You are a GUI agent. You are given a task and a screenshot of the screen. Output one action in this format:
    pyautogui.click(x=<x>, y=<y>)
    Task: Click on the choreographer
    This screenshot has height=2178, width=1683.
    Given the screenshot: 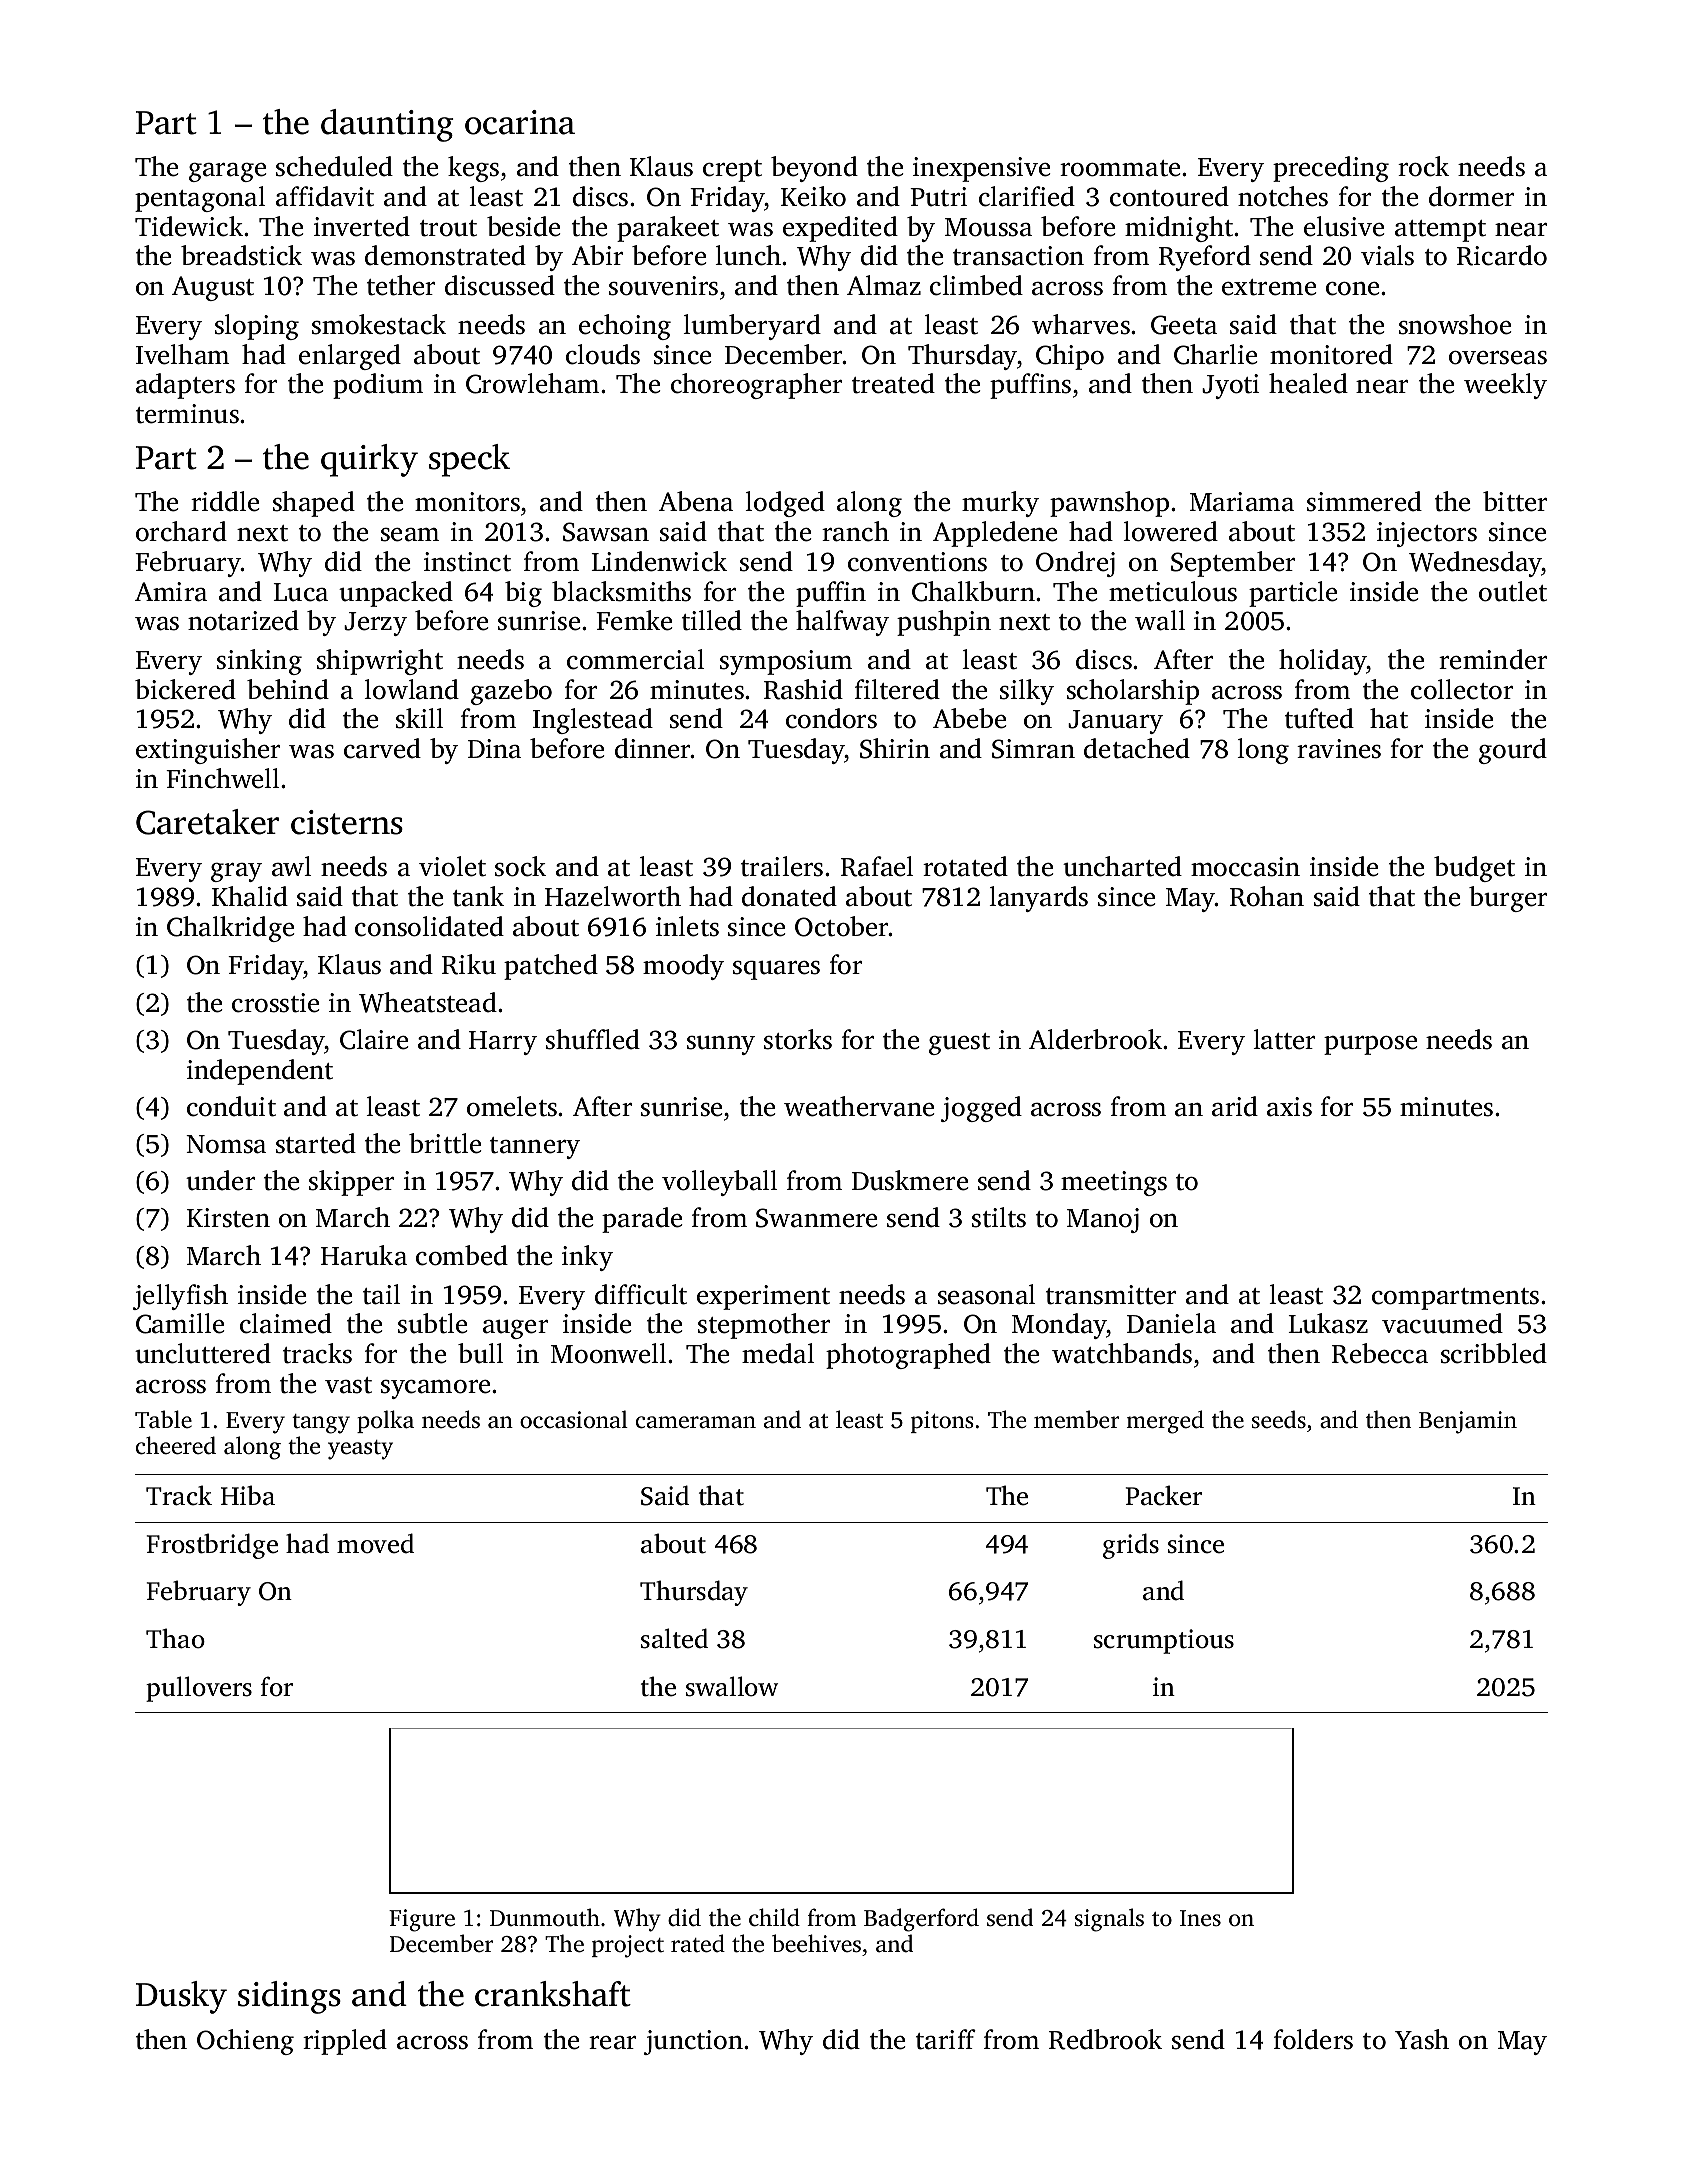 What is the action you would take?
    pyautogui.click(x=756, y=386)
